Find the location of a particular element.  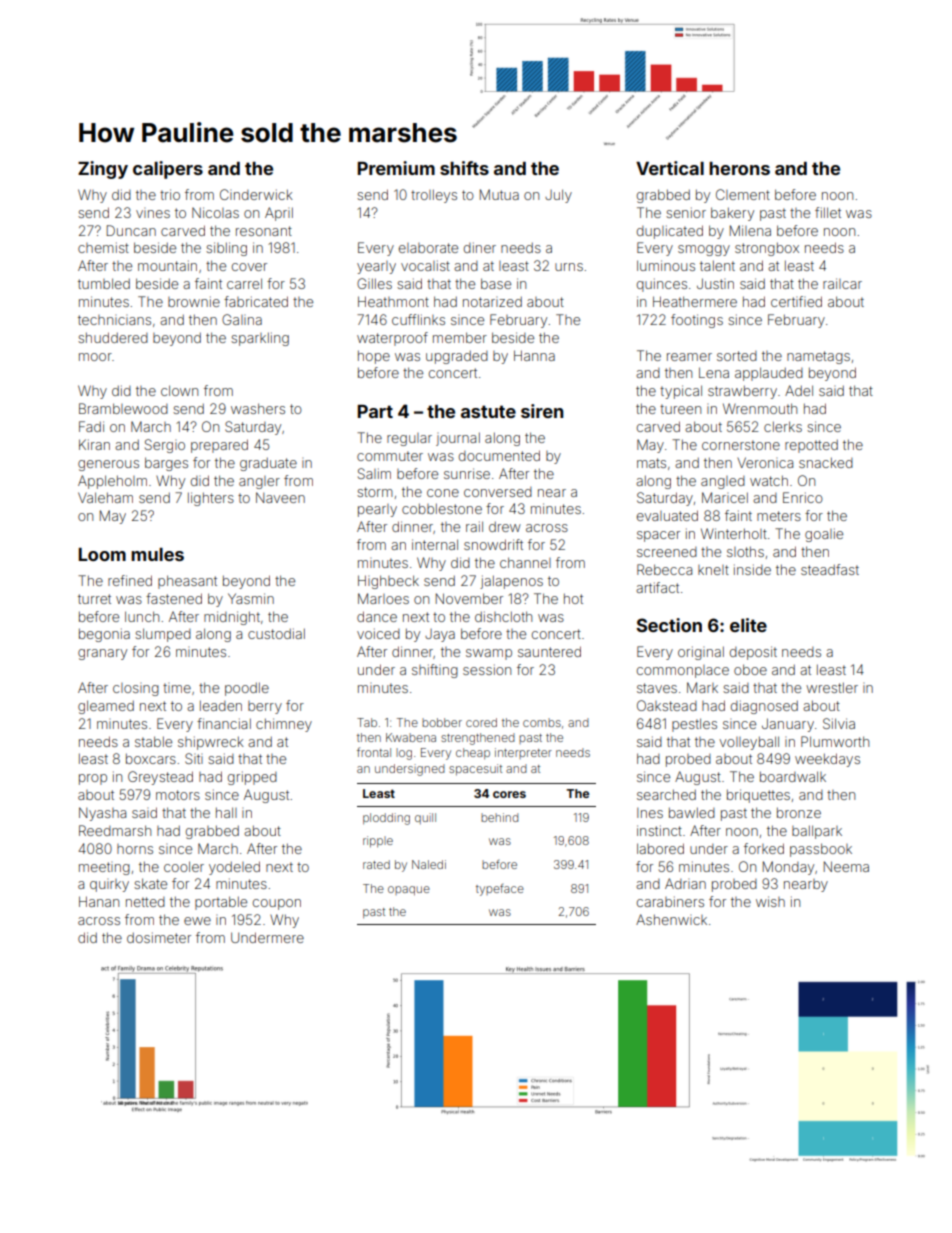

bobber is located at coordinates (442, 722).
